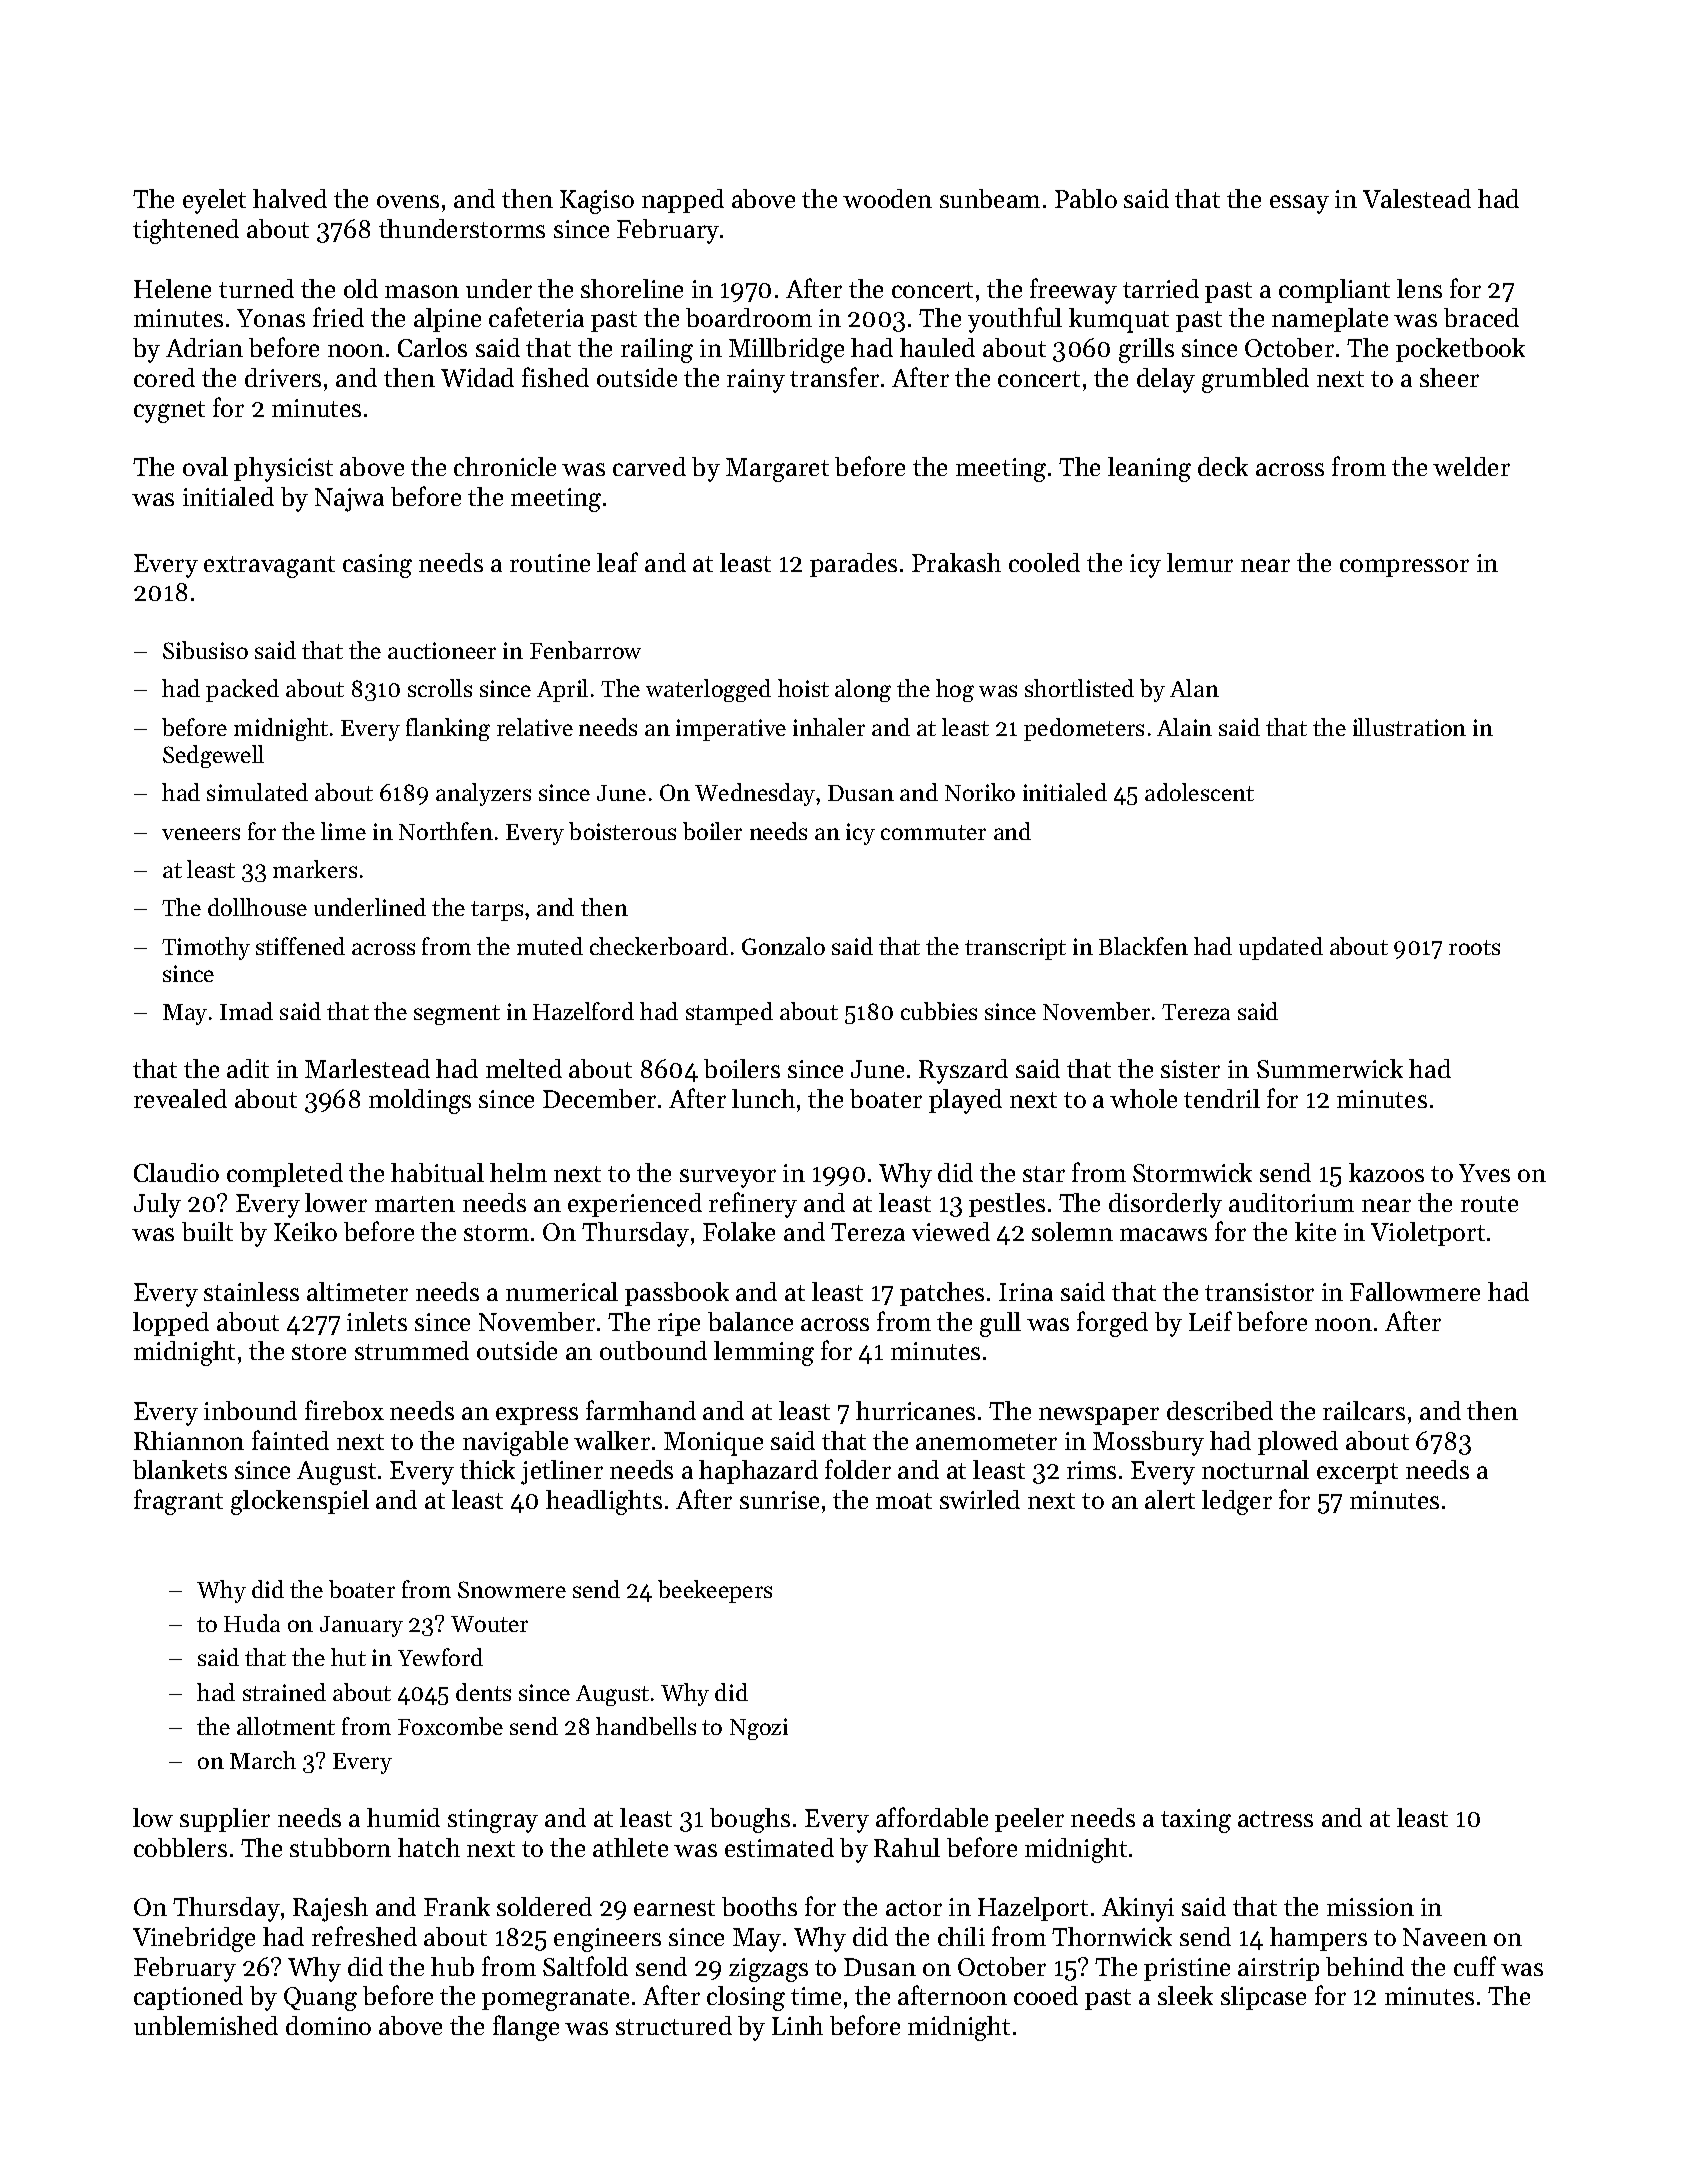 Image resolution: width=1683 pixels, height=2178 pixels. I want to click on unblemished, so click(206, 2025).
